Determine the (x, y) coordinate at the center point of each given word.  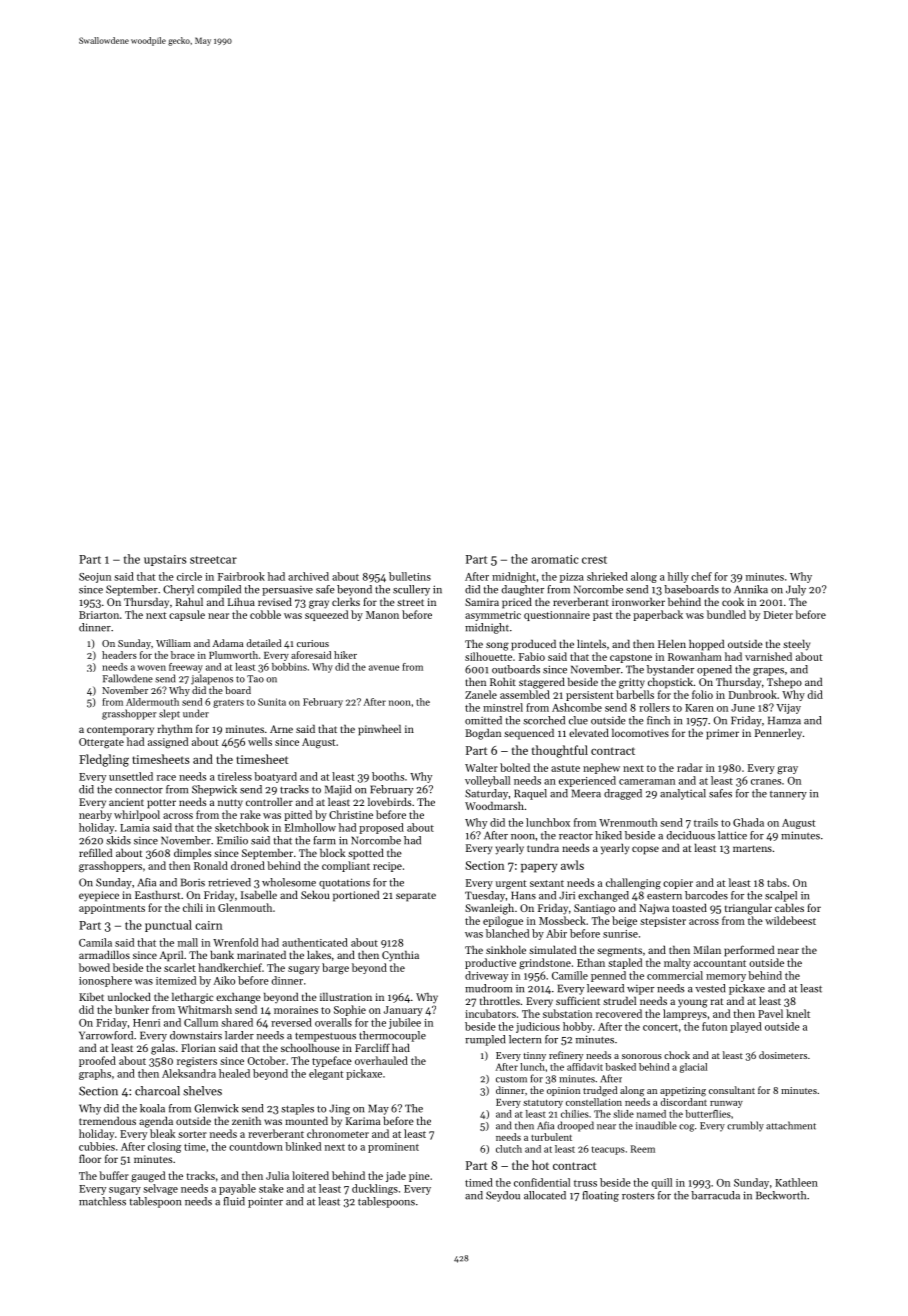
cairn (208, 925)
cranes (766, 782)
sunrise (620, 934)
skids (118, 840)
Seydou (503, 1196)
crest (594, 560)
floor (90, 1158)
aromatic (555, 559)
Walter (481, 767)
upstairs (165, 560)
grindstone (545, 963)
